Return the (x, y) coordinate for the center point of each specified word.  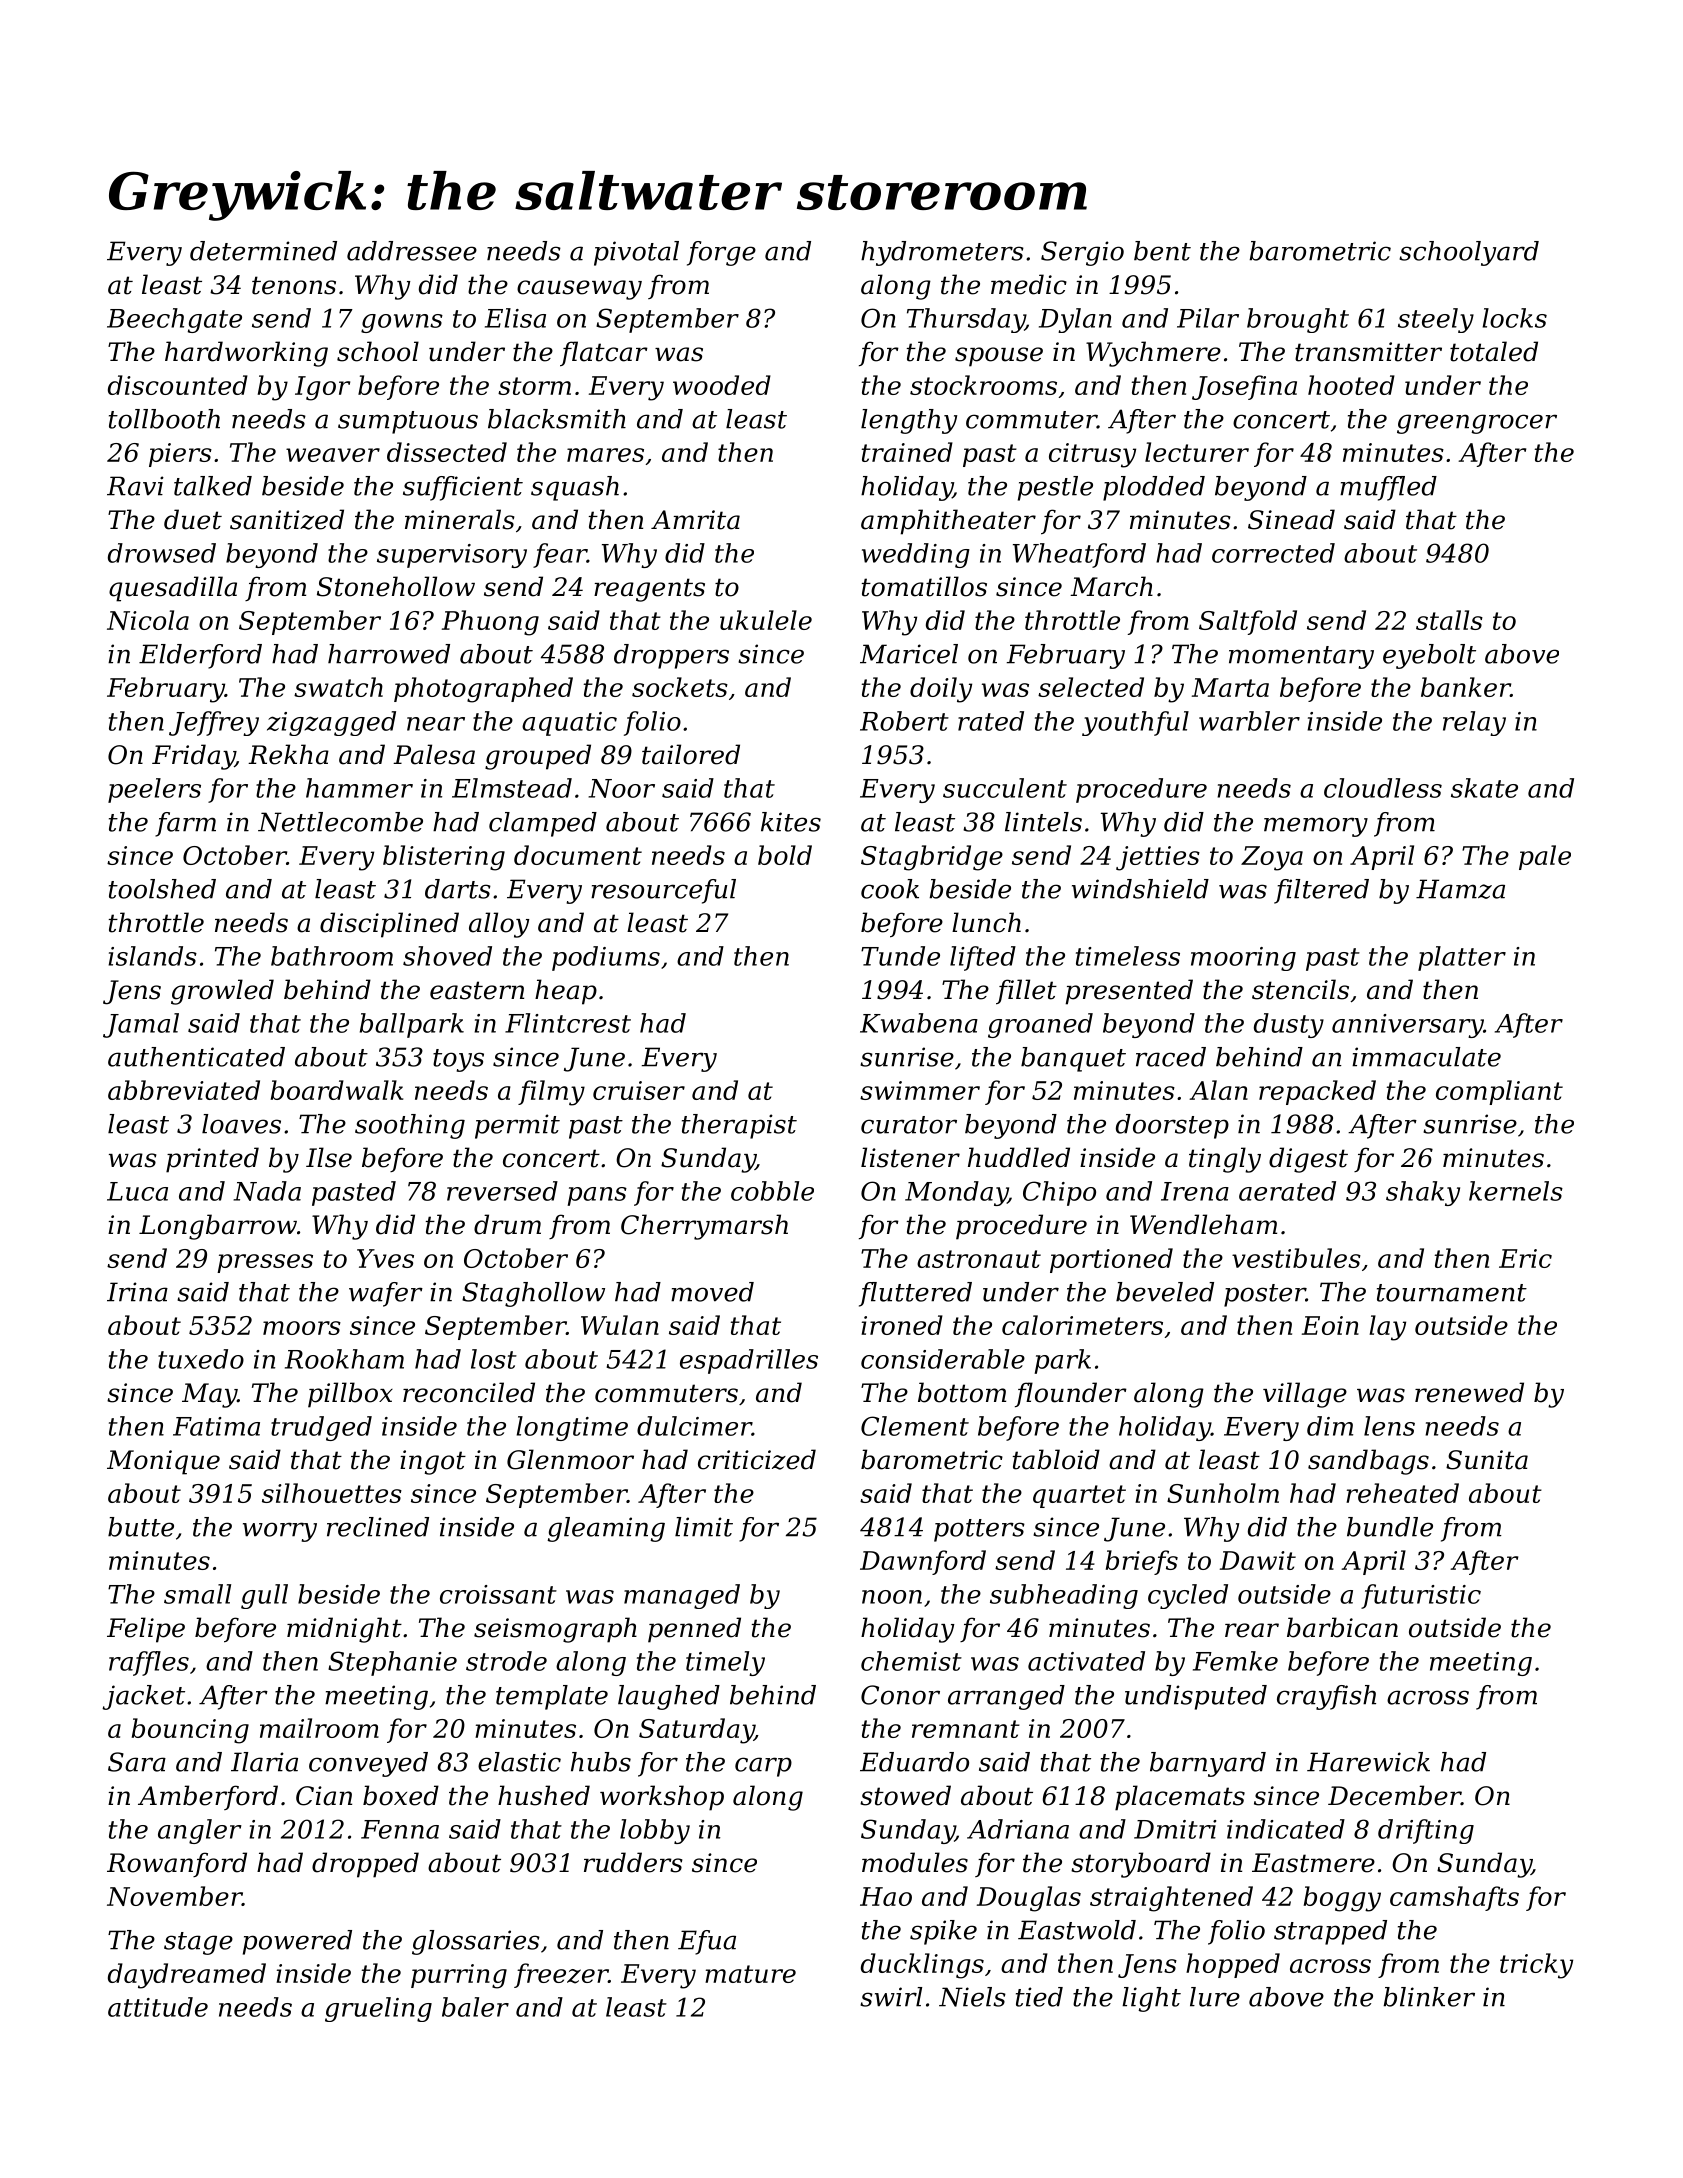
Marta (1230, 687)
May (209, 1395)
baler (475, 2007)
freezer (561, 1975)
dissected (447, 452)
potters (979, 1530)
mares (605, 455)
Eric (1525, 1258)
